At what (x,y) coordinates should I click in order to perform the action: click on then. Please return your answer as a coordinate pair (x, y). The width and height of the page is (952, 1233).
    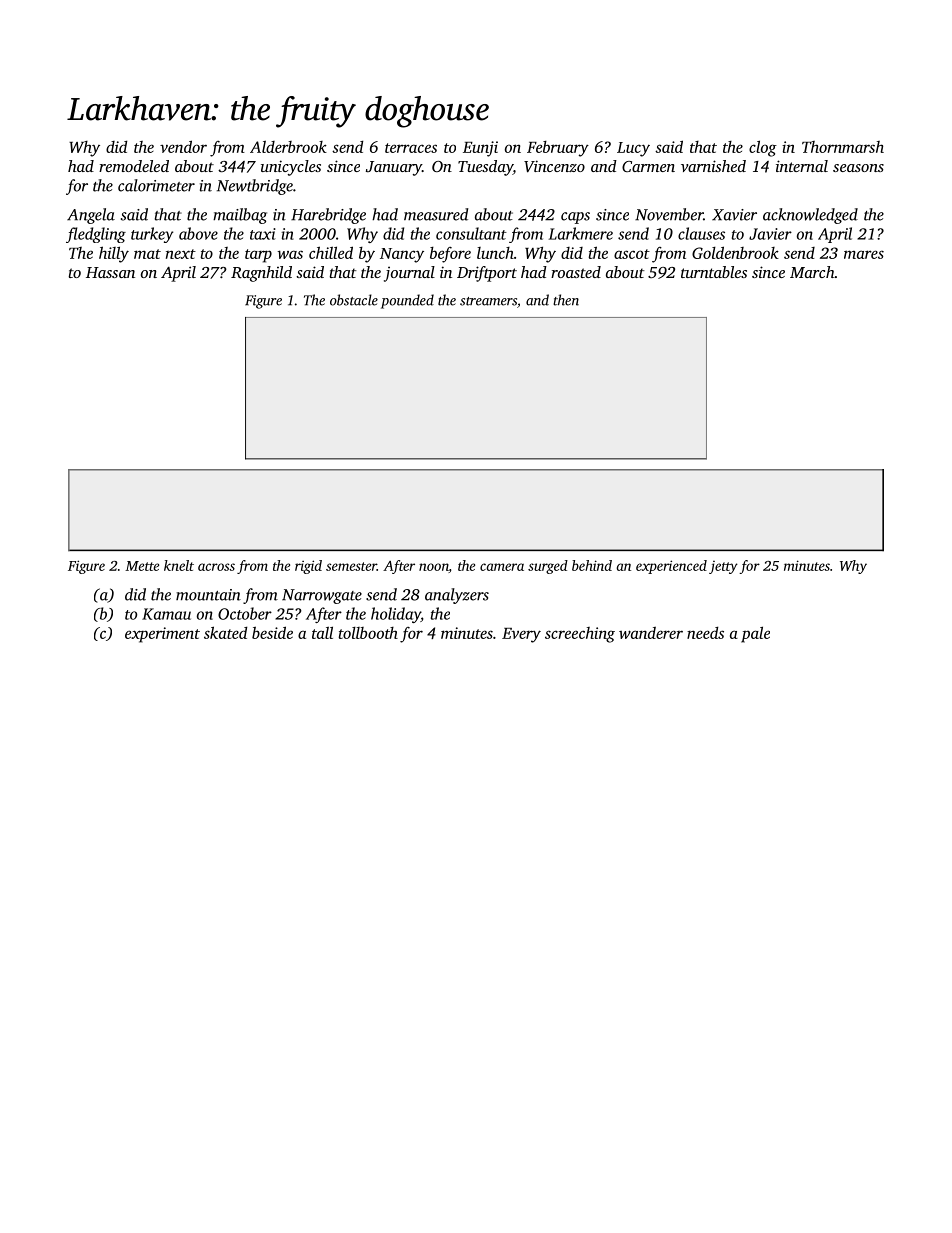
    Looking at the image, I should click on (566, 300).
